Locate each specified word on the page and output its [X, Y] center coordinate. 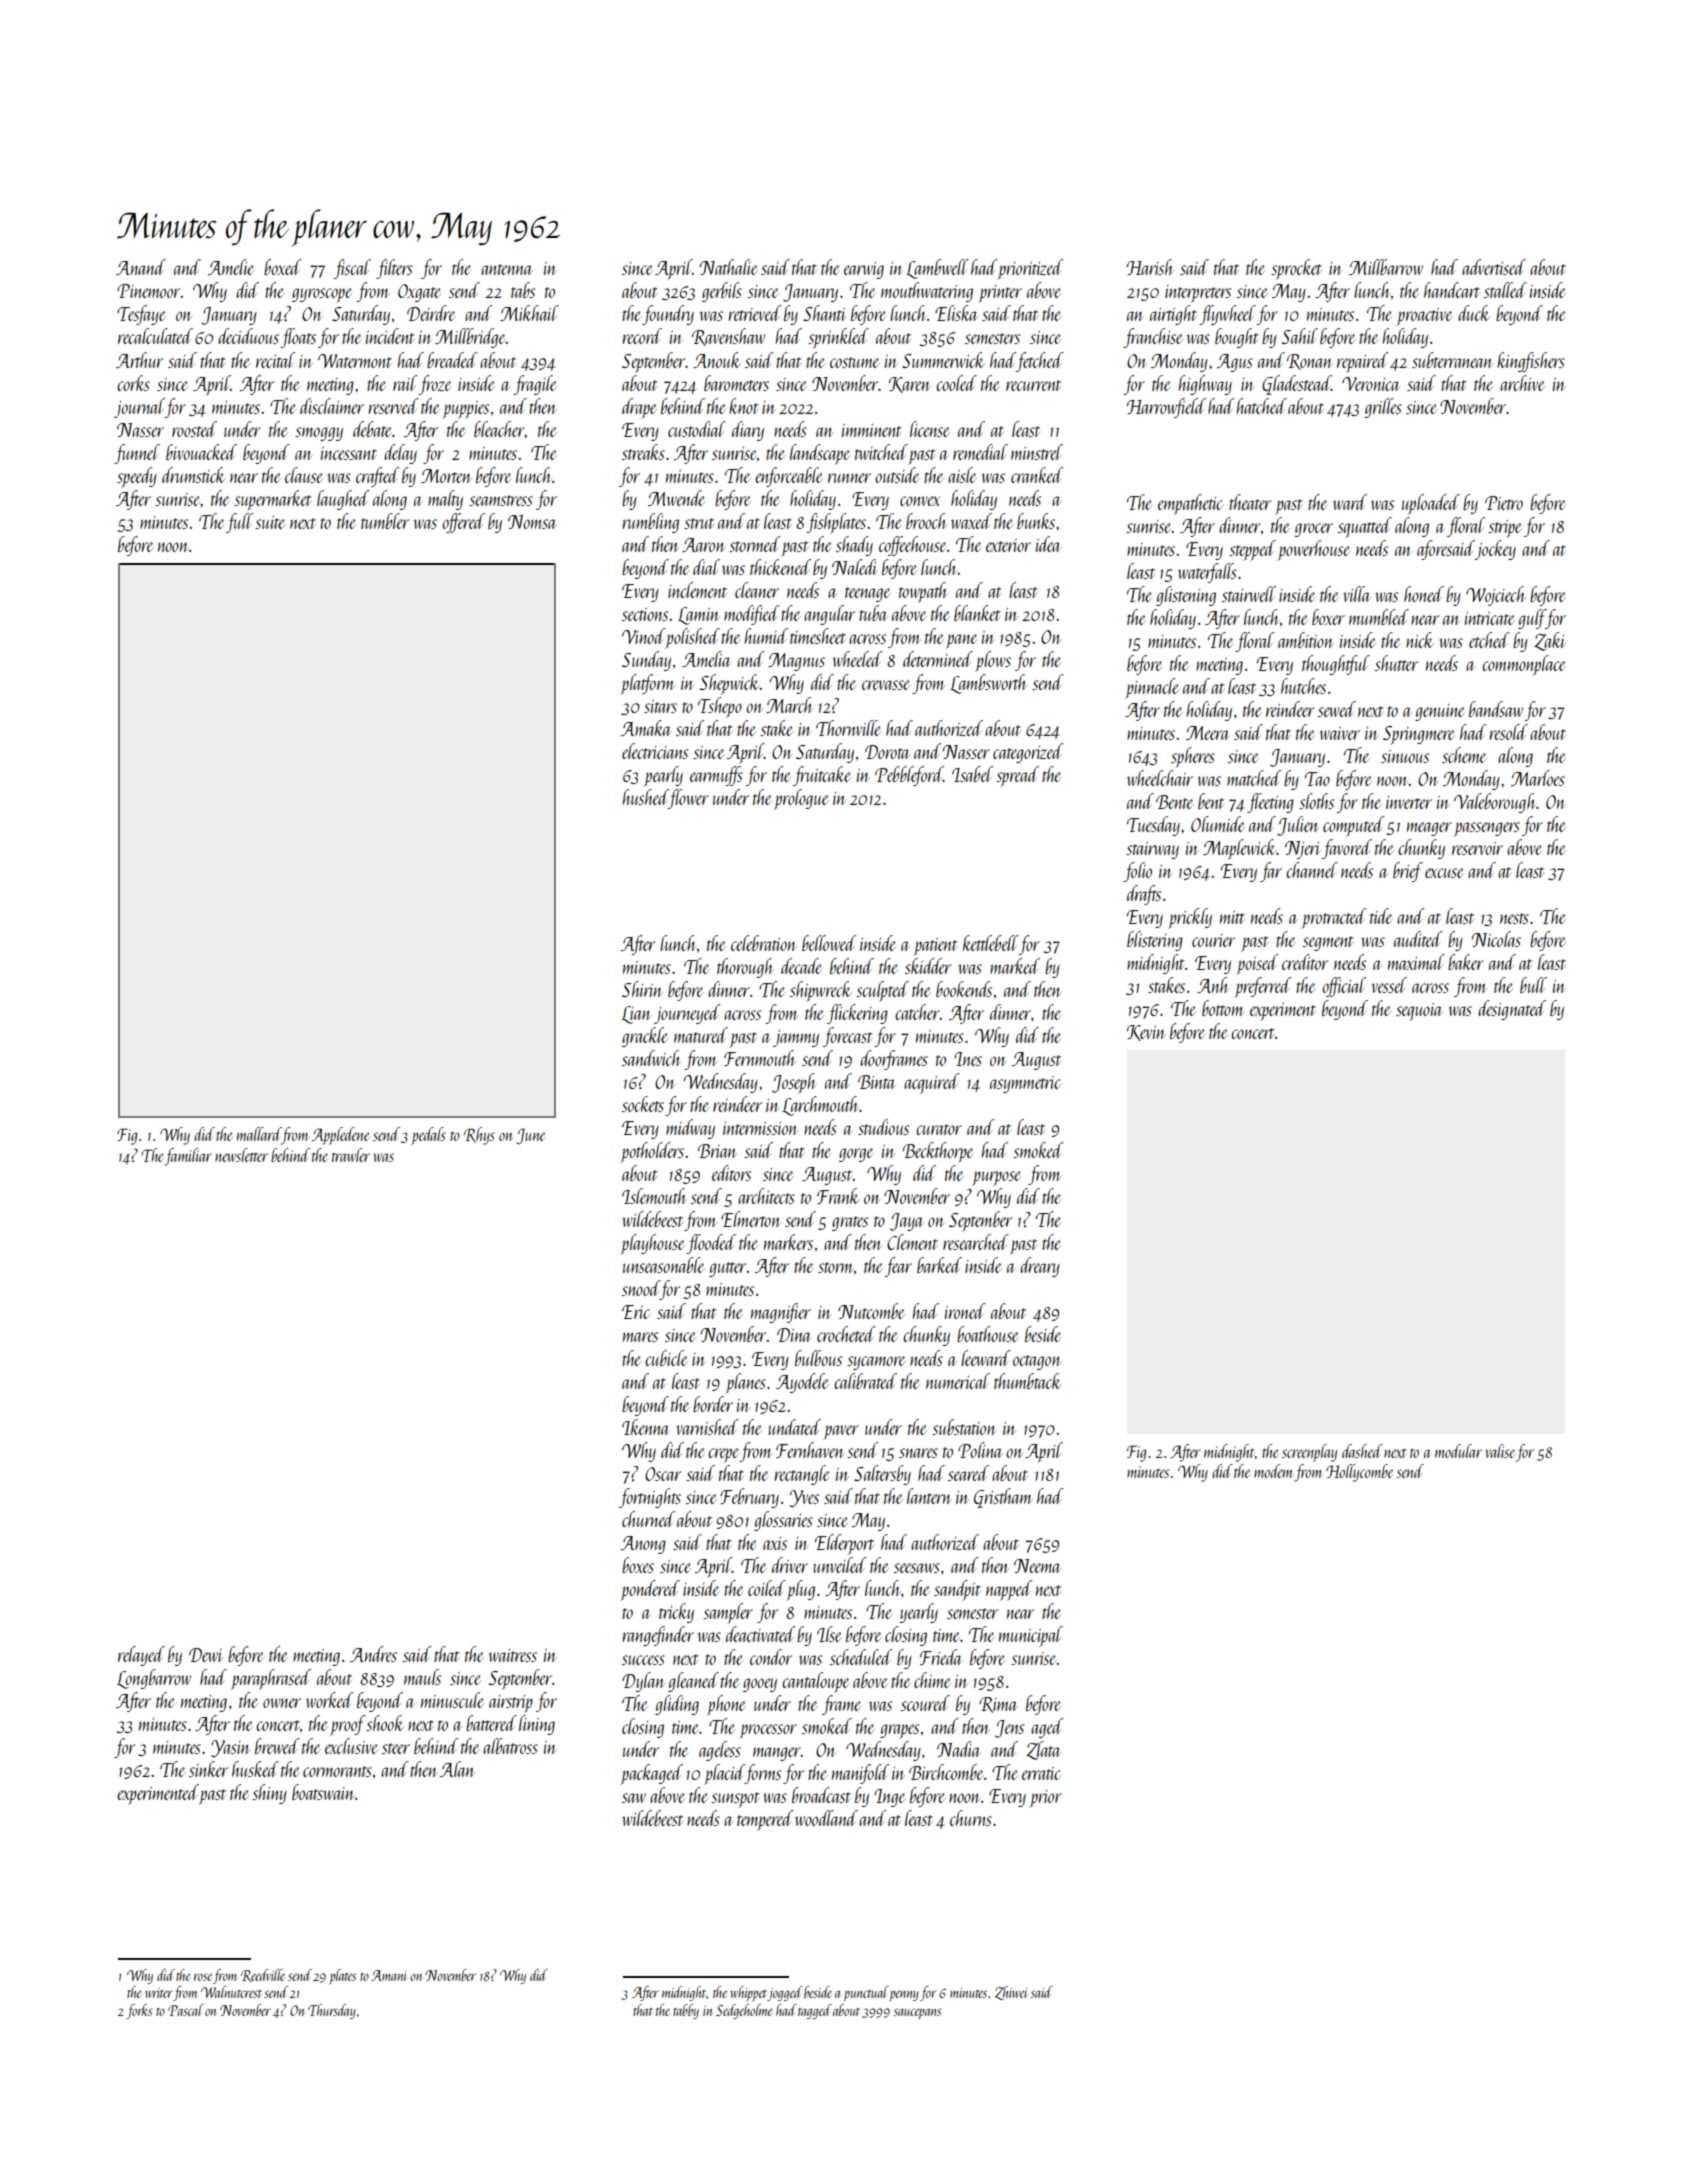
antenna [507, 269]
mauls [422, 1677]
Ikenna [646, 1427]
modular [1458, 1451]
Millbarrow [1386, 267]
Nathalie [729, 267]
